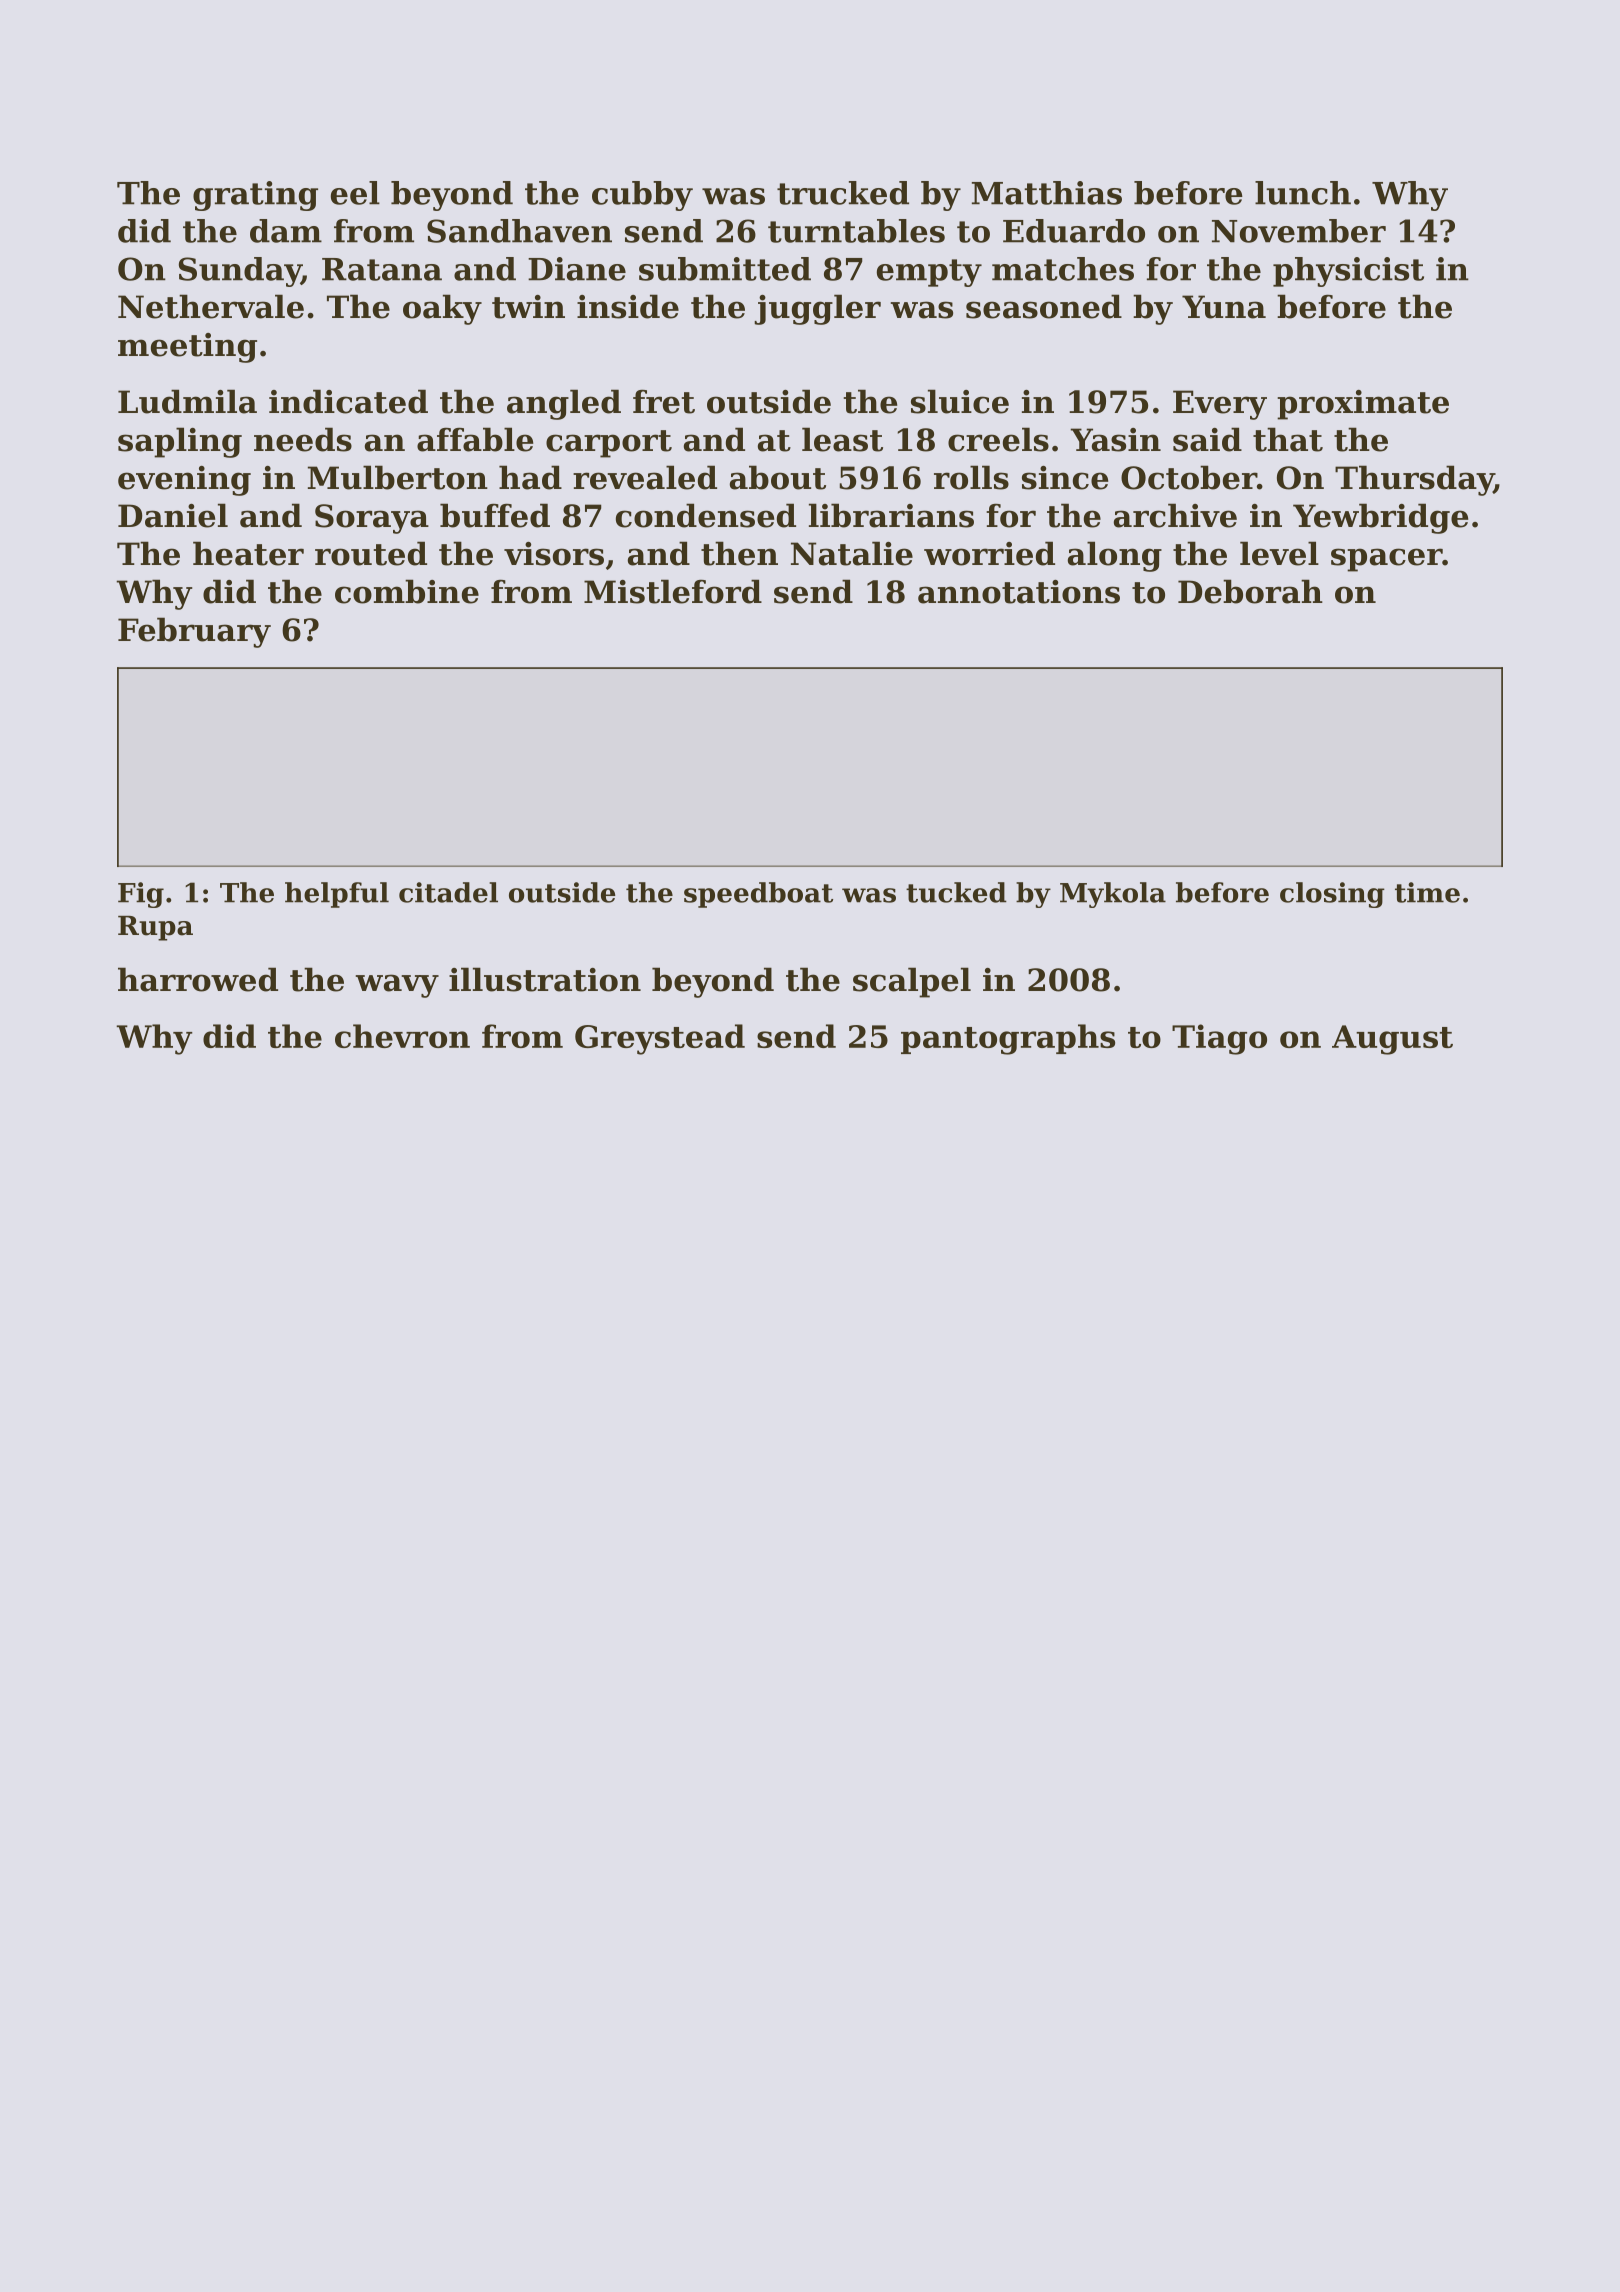 This screenshot has width=1620, height=2292. I want to click on Mykola, so click(1113, 895).
